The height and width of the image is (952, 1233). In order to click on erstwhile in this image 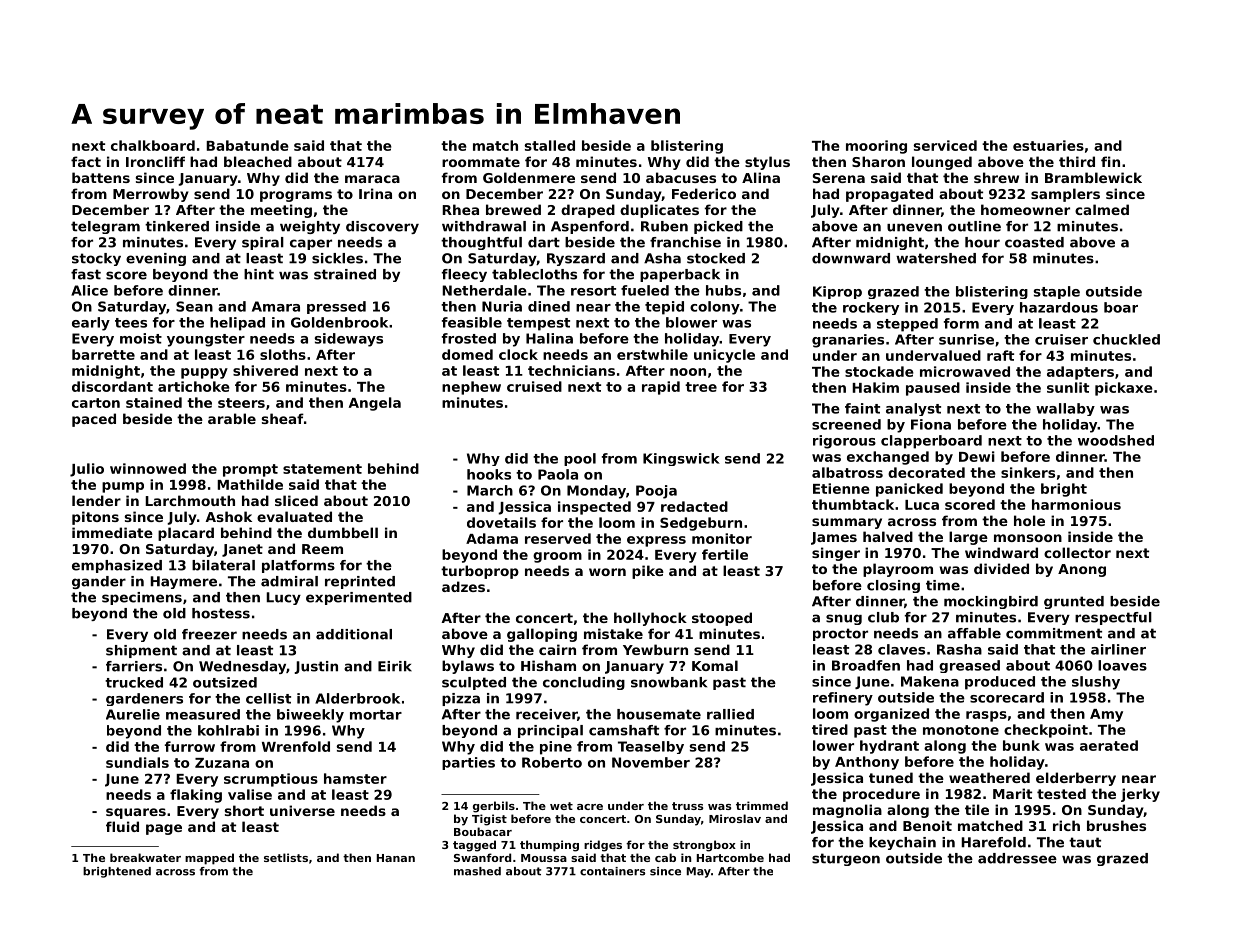, I will do `click(652, 354)`.
